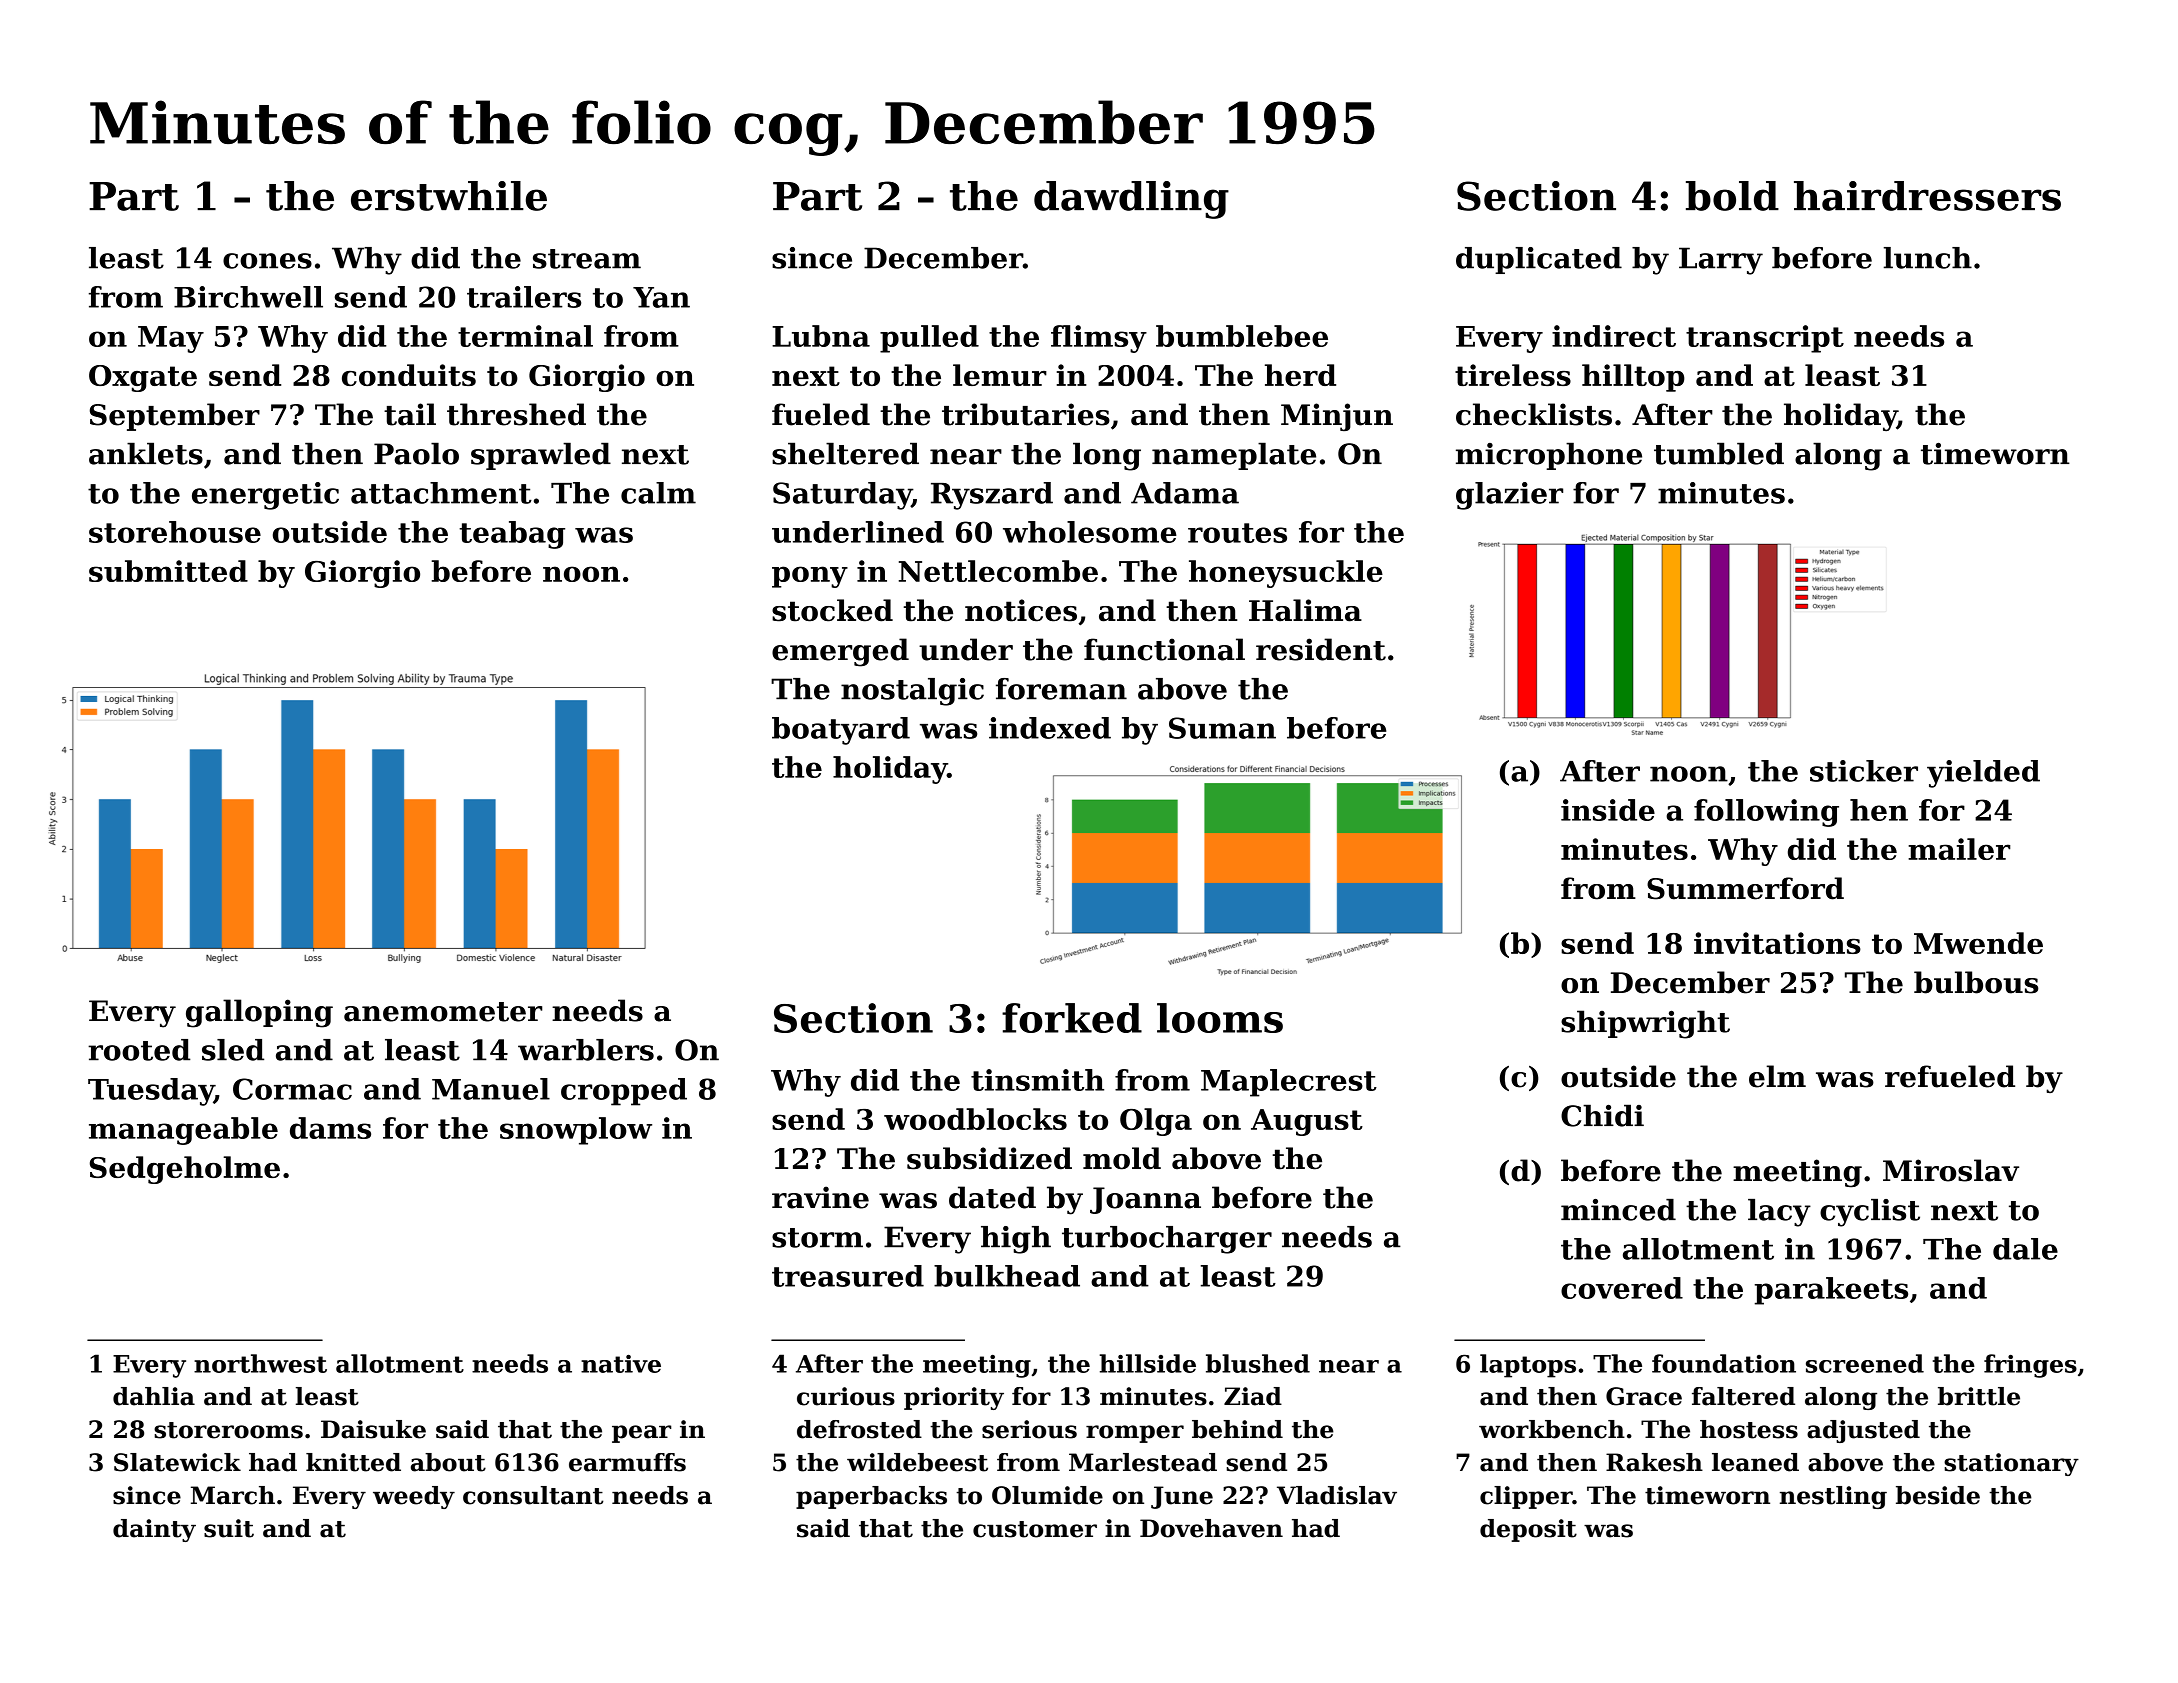  Describe the element at coordinates (1976, 982) in the screenshot. I see `bulbous` at that location.
